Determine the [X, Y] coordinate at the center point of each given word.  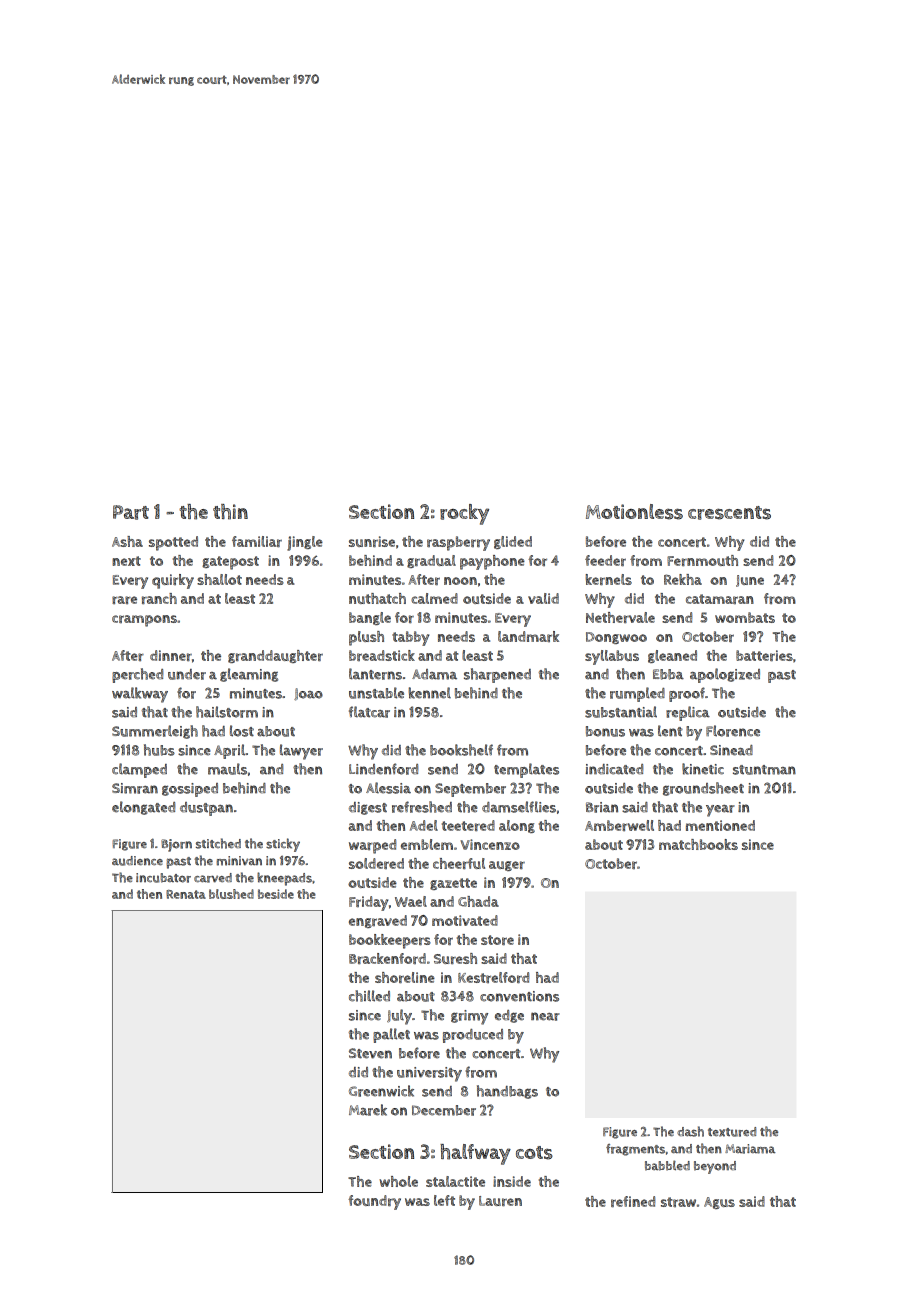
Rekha [683, 579]
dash [690, 1131]
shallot [219, 579]
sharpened [497, 675]
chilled [369, 996]
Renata [186, 894]
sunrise [372, 541]
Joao [308, 694]
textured [732, 1132]
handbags [507, 1092]
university [429, 1074]
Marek [368, 1110]
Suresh [455, 958]
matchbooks [698, 844]
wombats [745, 617]
